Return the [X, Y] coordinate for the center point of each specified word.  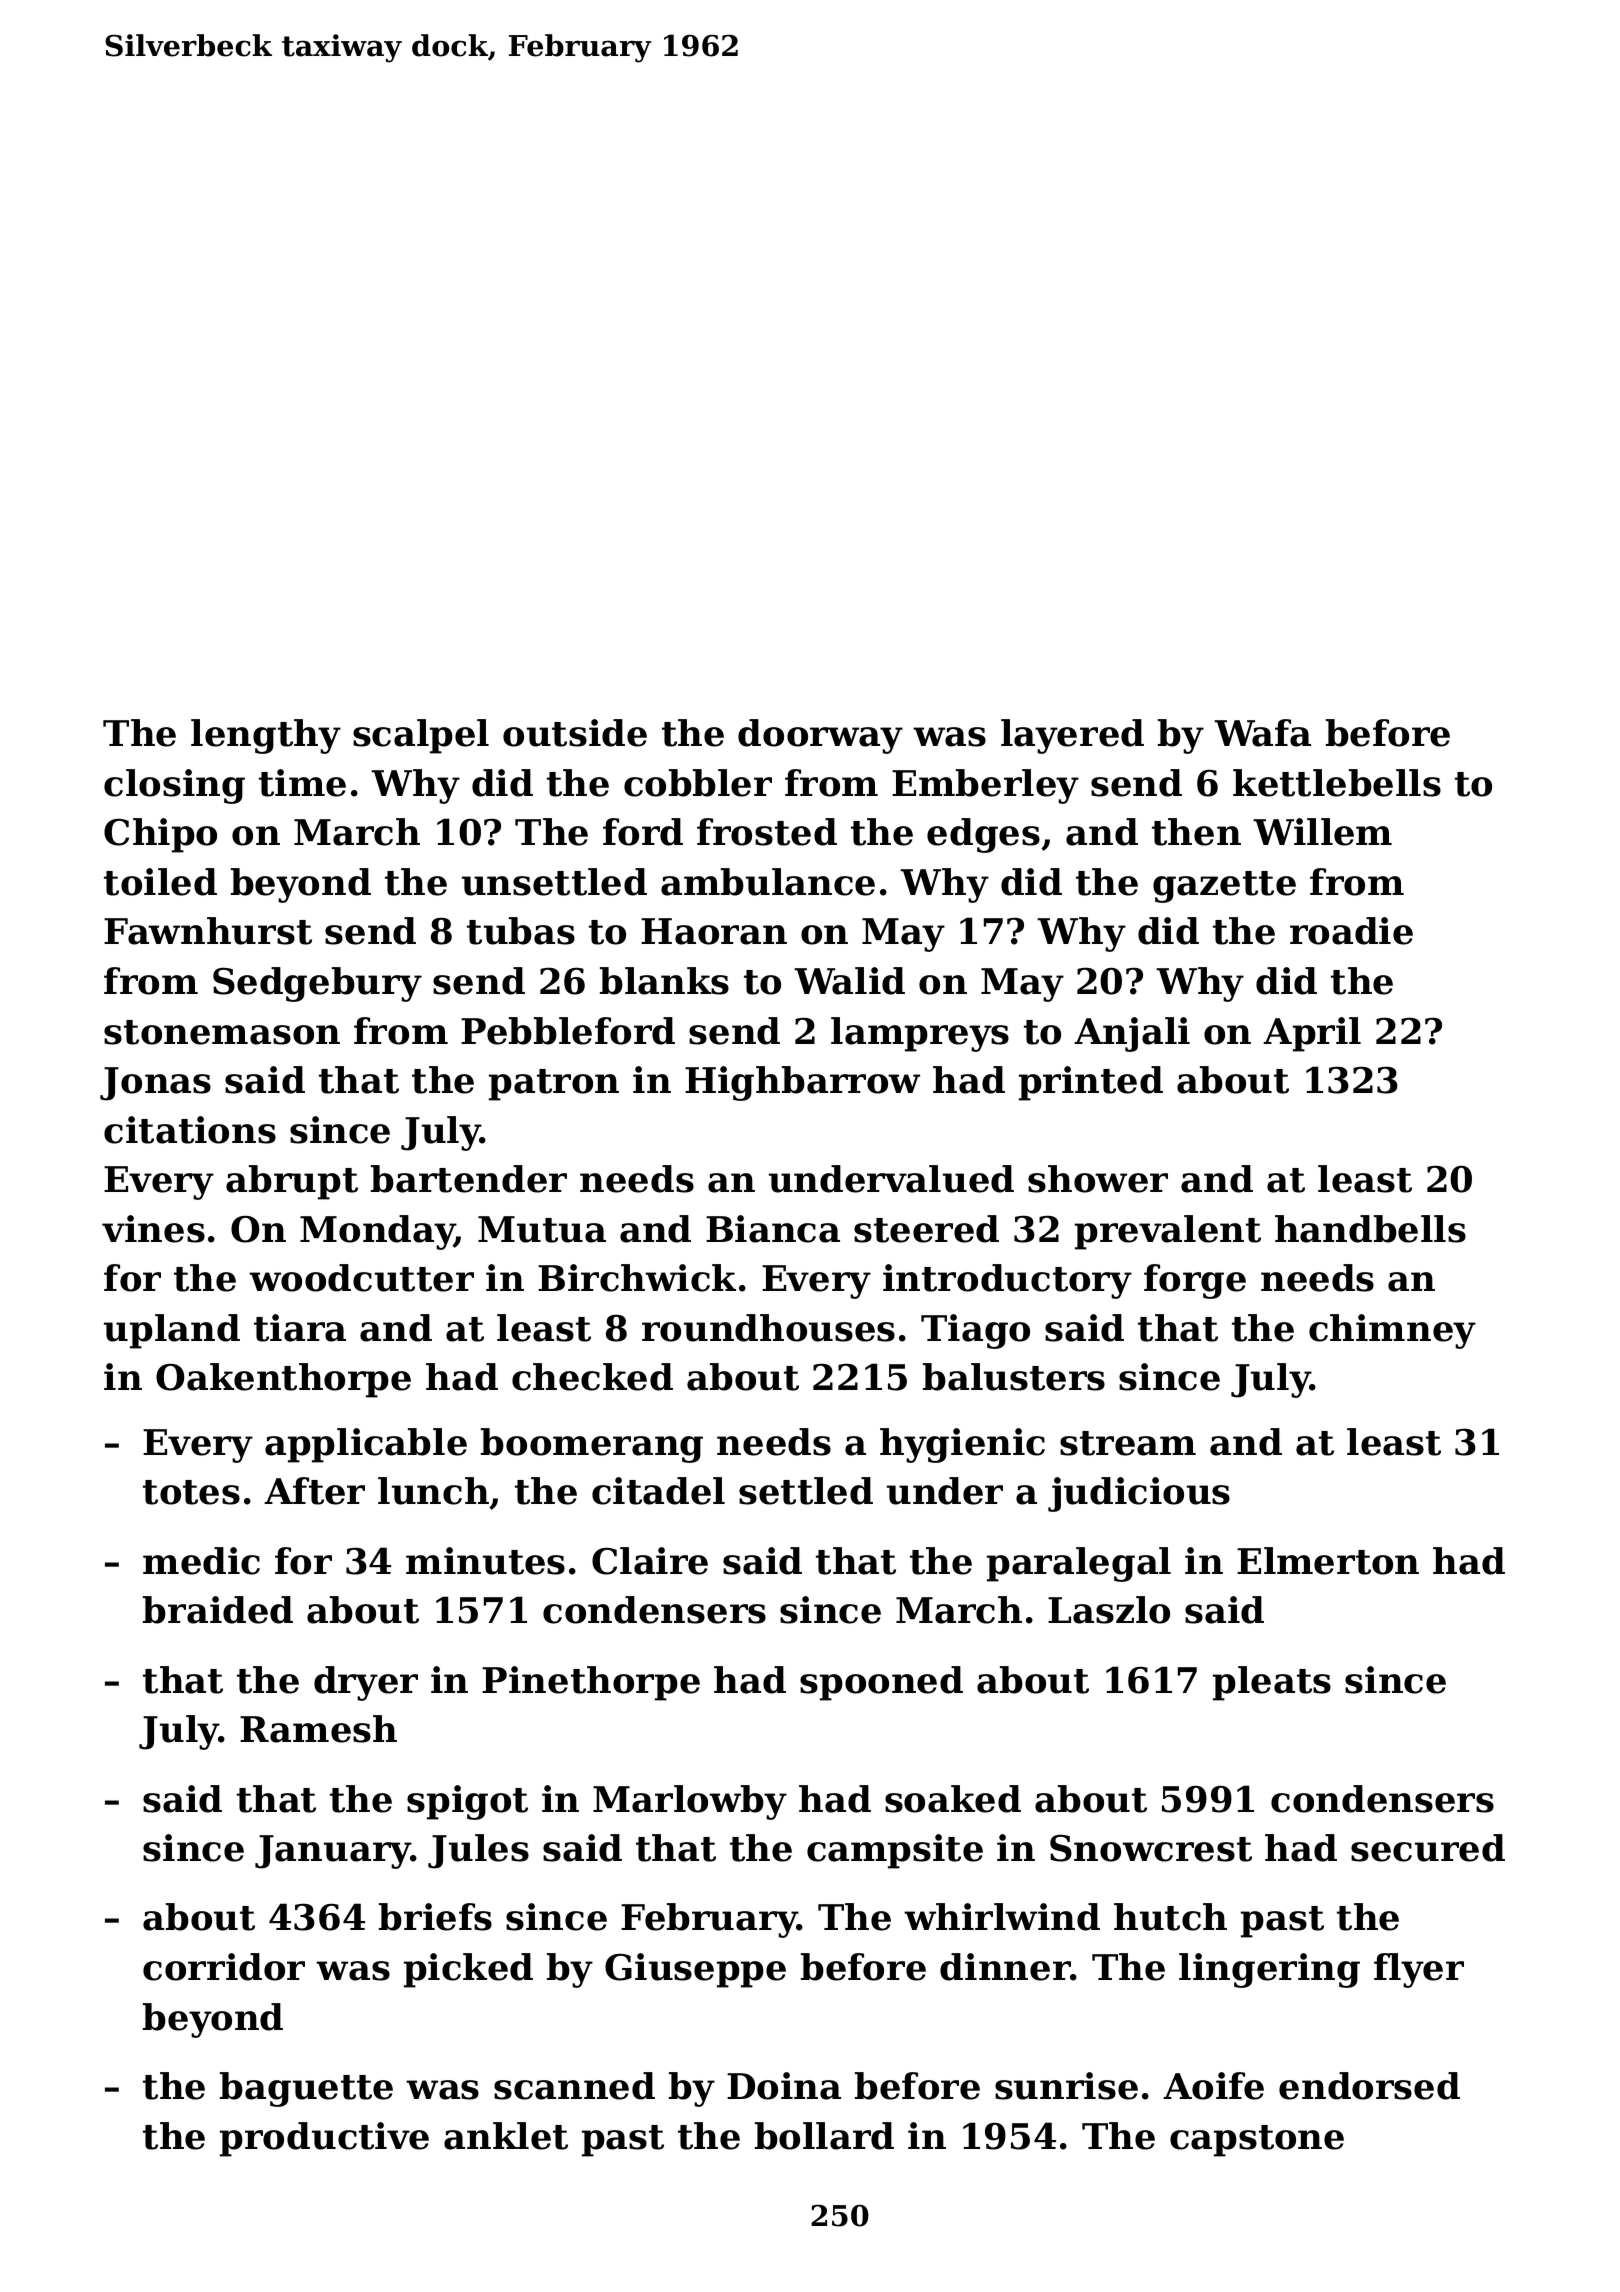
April [1312, 1034]
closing [174, 786]
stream [1128, 1443]
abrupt [292, 1182]
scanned [574, 2086]
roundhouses [768, 1328]
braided [218, 1610]
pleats [1272, 1683]
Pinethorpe [591, 1683]
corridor [224, 1967]
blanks [664, 981]
